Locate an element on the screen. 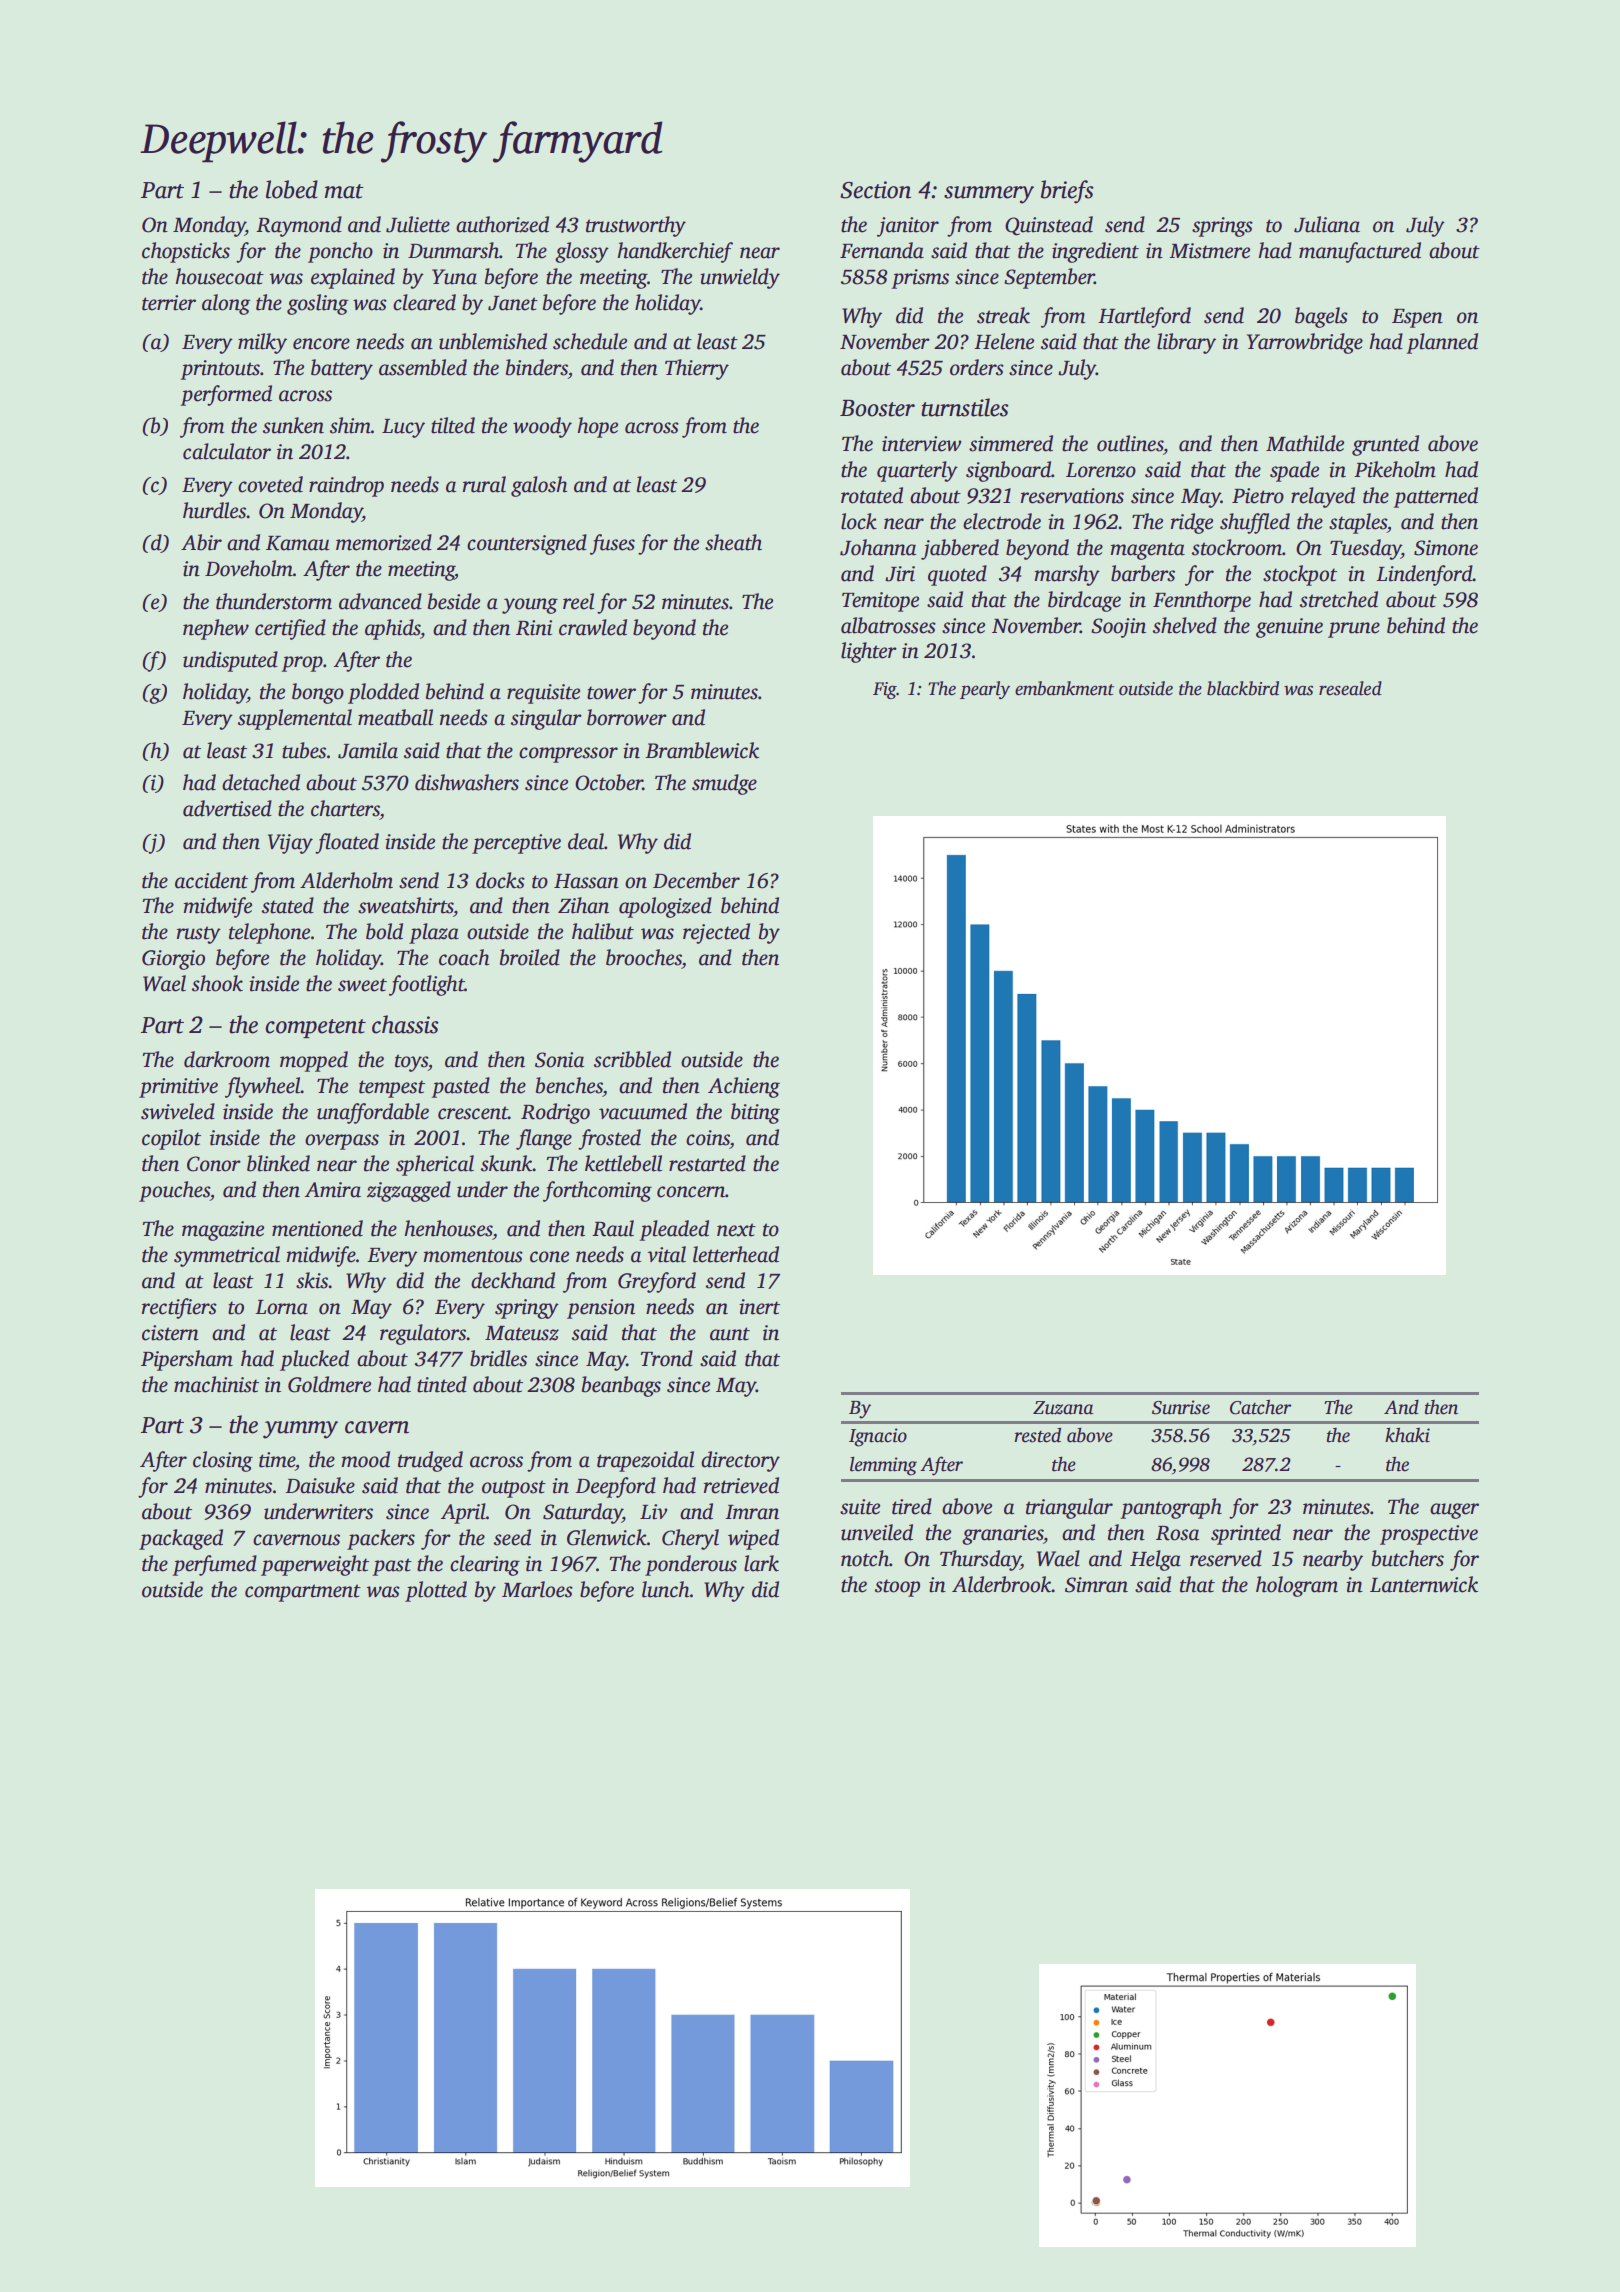 The image size is (1620, 2292). Ignacio is located at coordinates (878, 1437).
